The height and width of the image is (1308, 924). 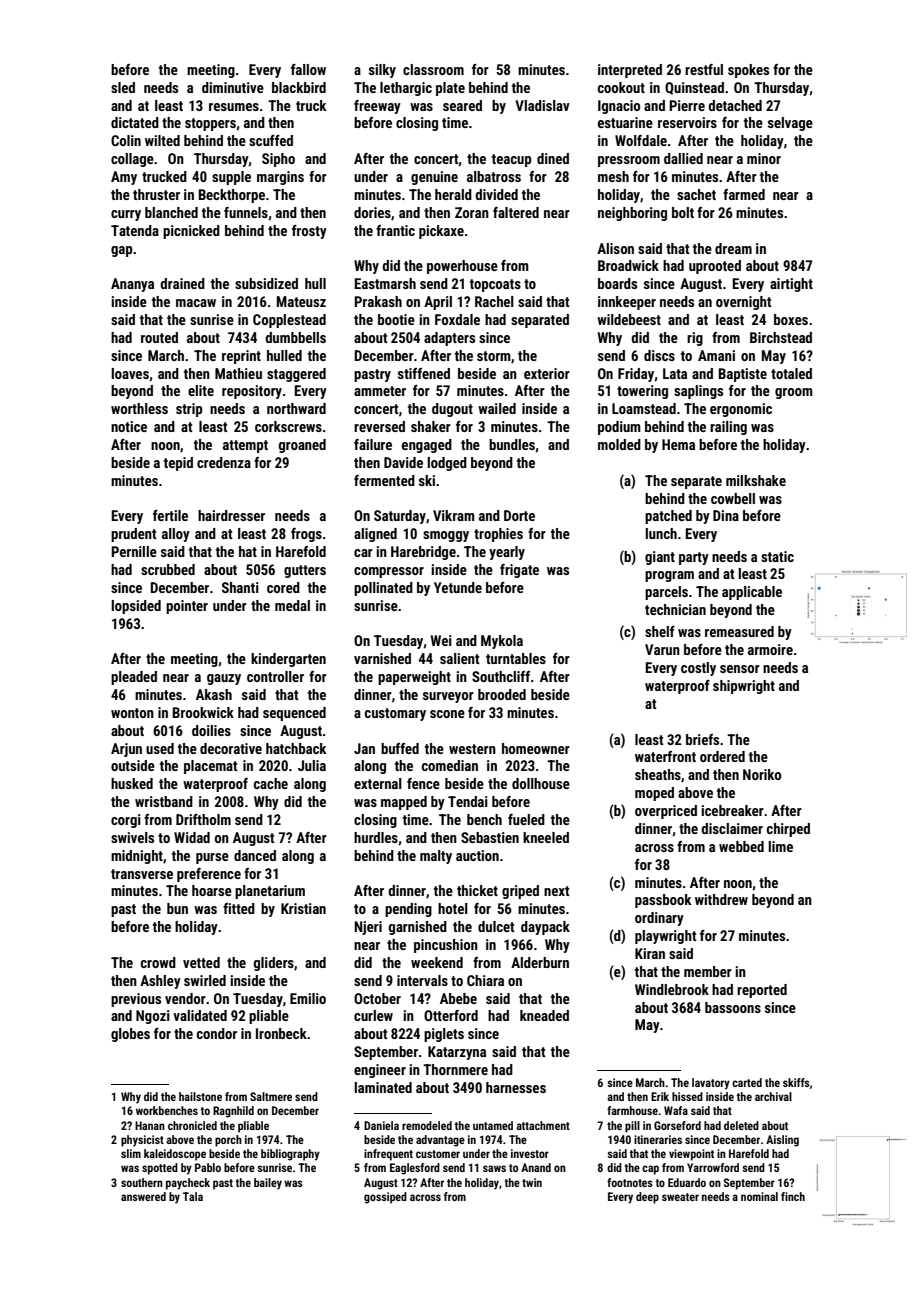 I want to click on customary, so click(x=395, y=714).
